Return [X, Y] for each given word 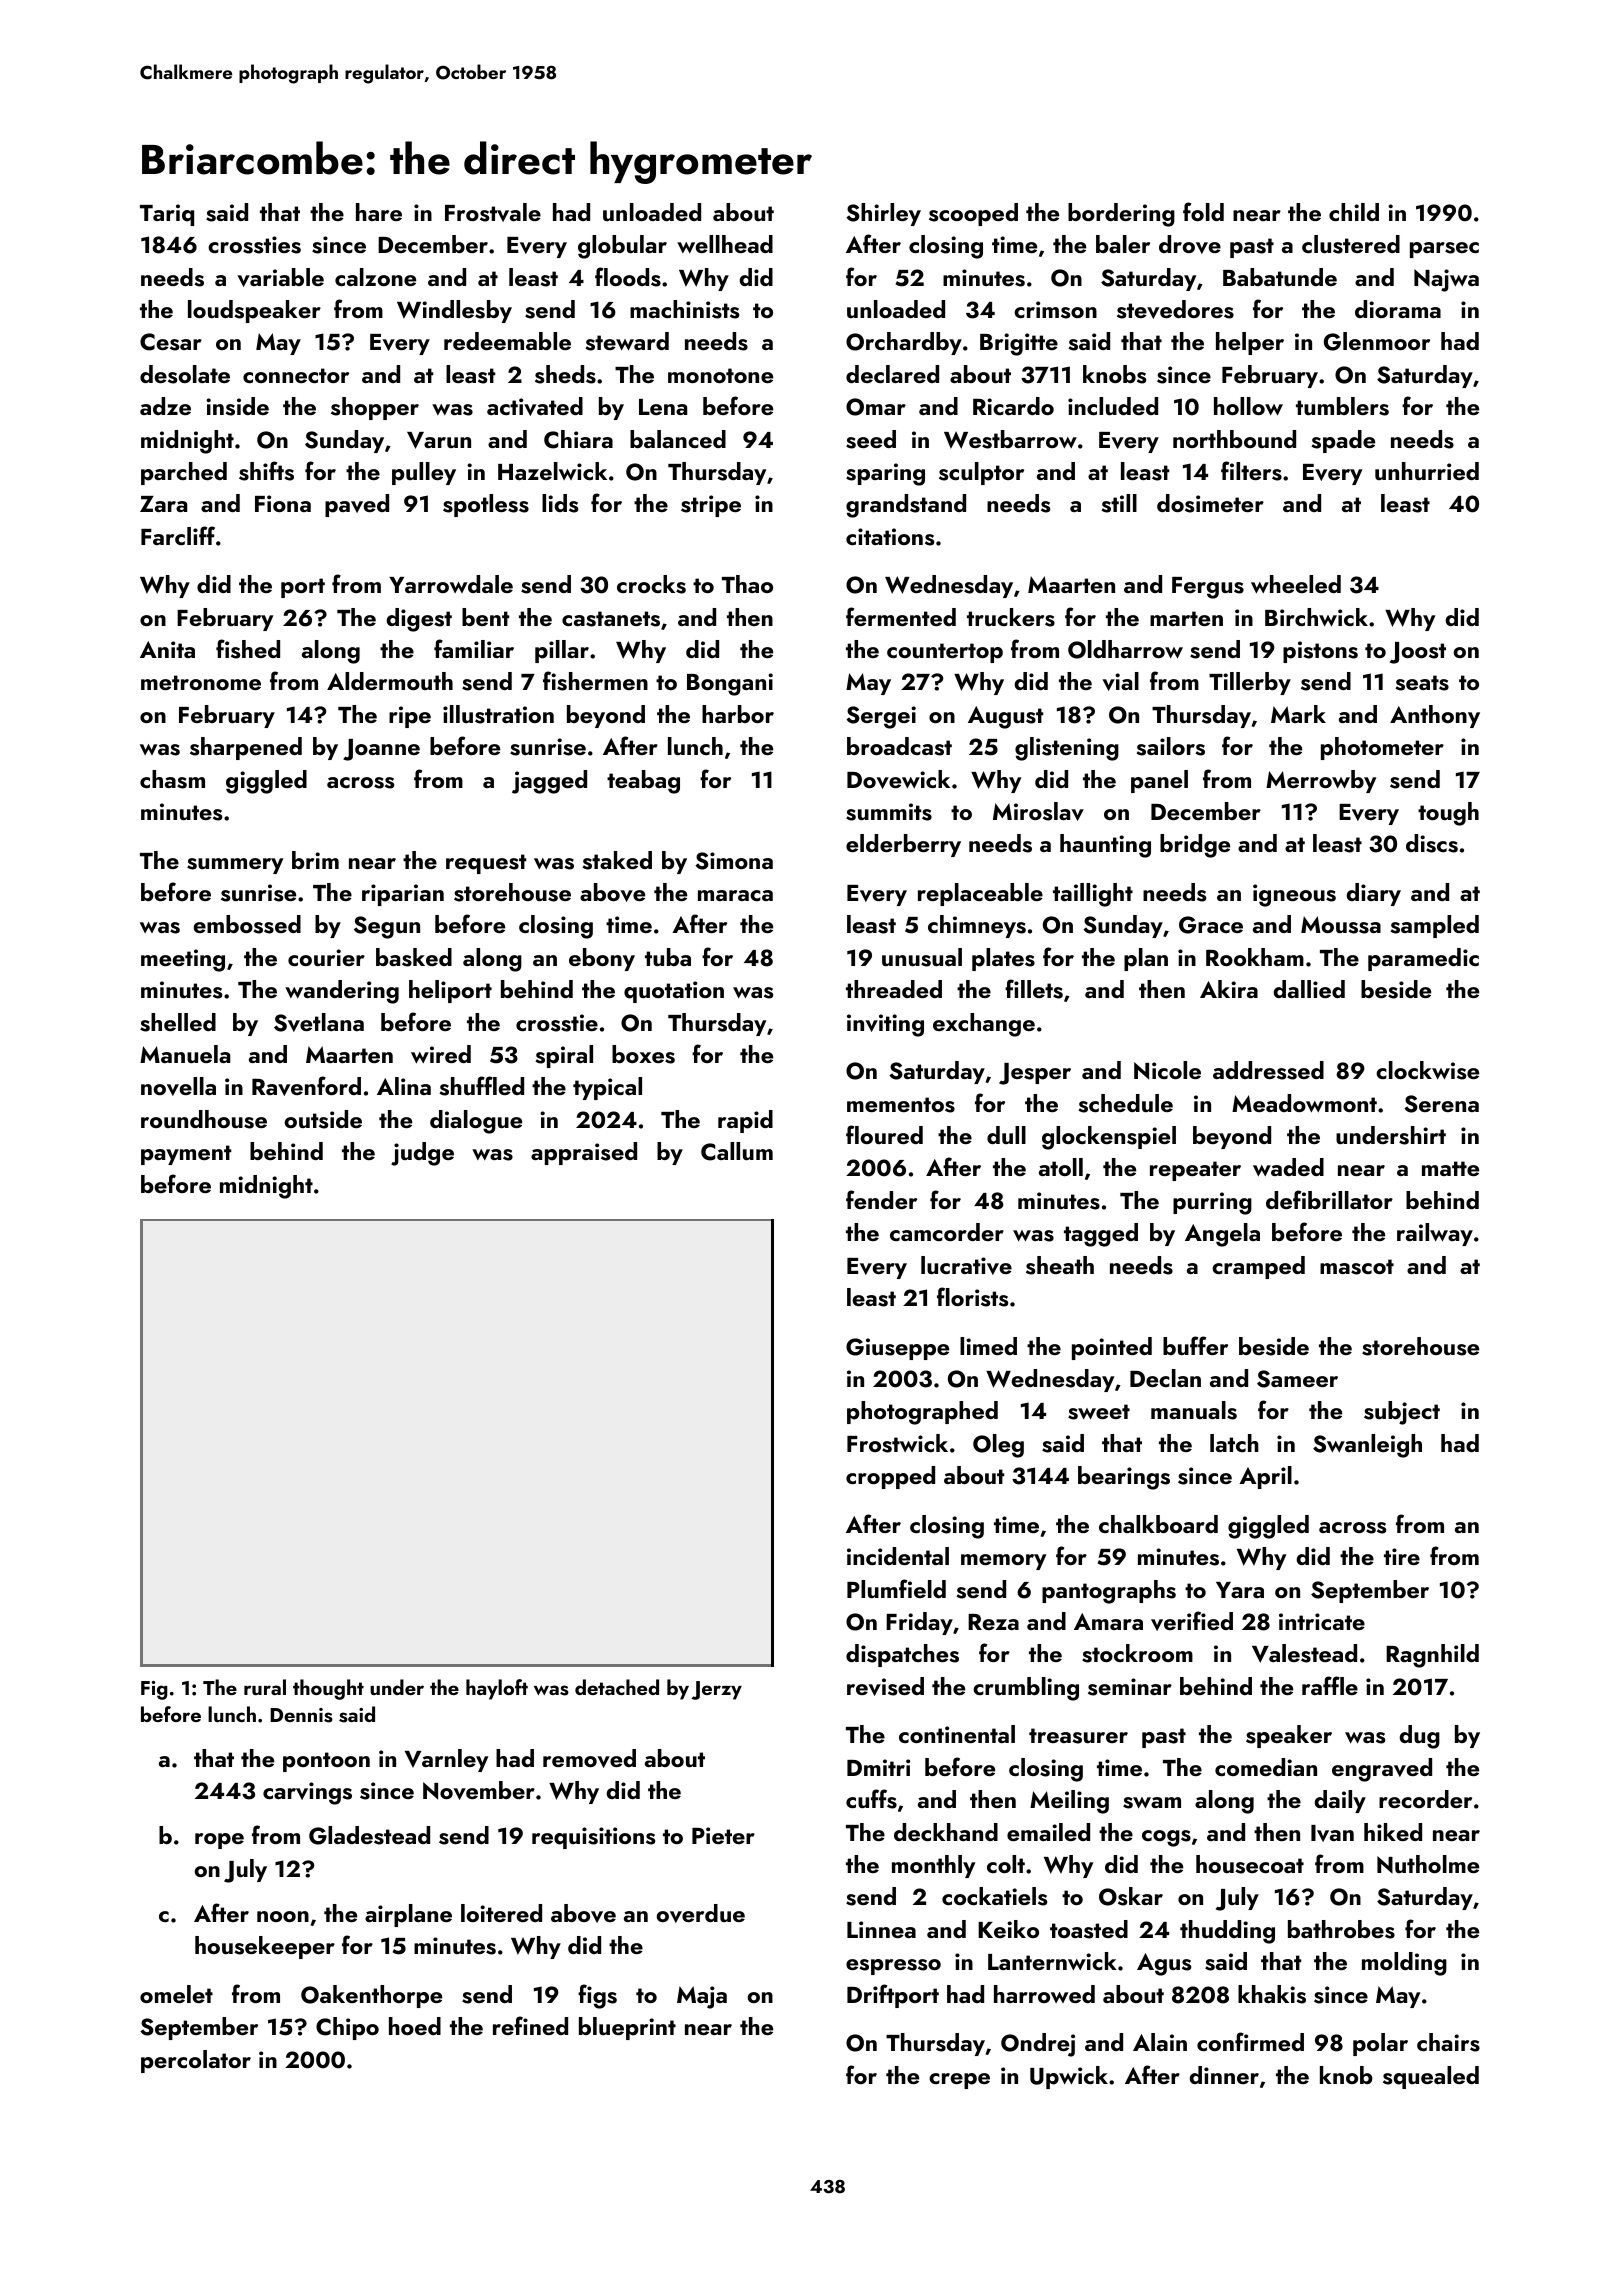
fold [1203, 211]
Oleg [998, 1446]
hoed [415, 2026]
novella [178, 1086]
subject [1402, 1413]
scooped [973, 214]
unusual [922, 957]
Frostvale [493, 212]
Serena [1441, 1104]
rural [265, 1687]
